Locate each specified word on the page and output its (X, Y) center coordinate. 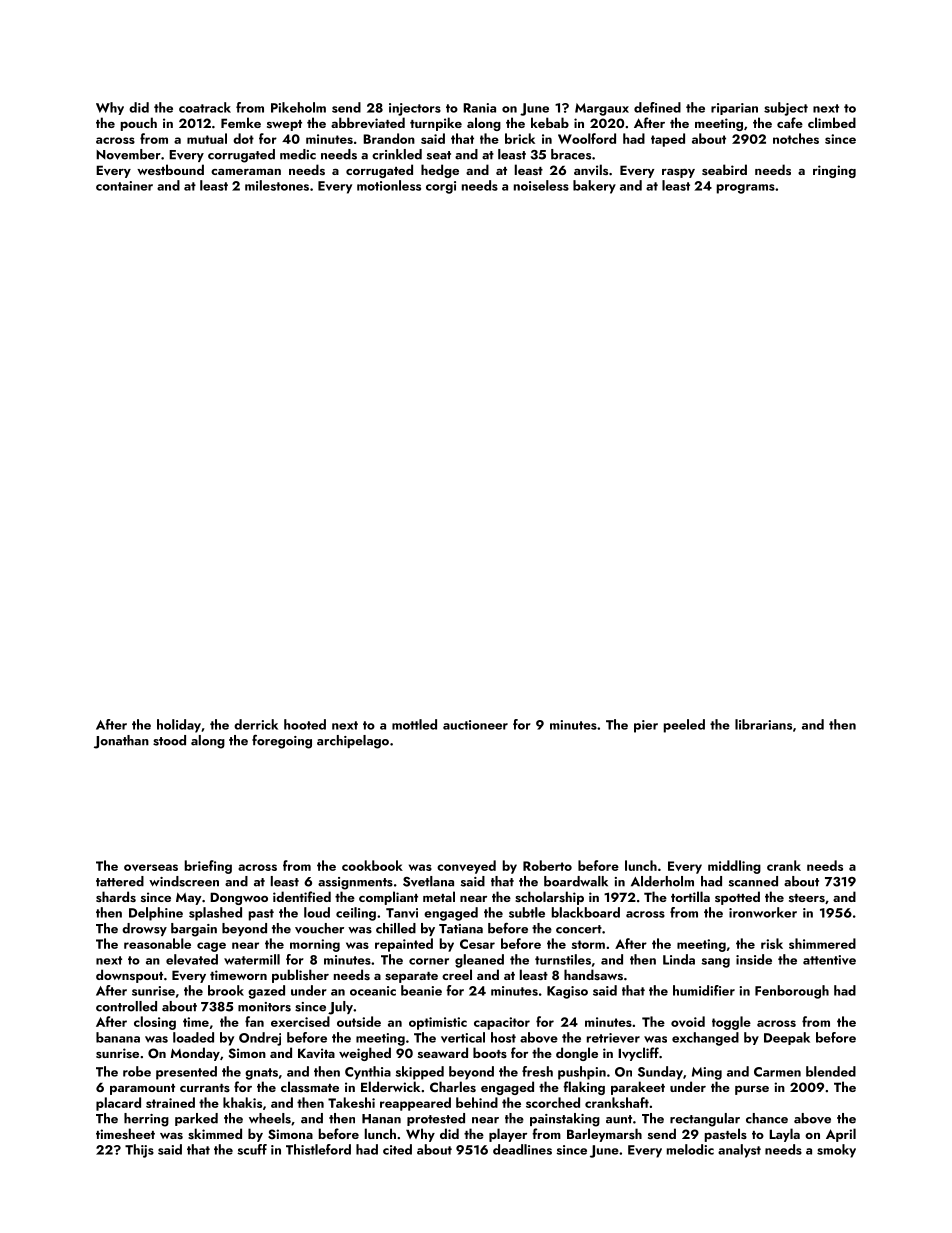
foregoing (282, 741)
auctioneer (475, 725)
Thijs (139, 1151)
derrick (256, 724)
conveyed (466, 867)
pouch (139, 124)
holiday (179, 726)
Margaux (602, 109)
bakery (594, 187)
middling (734, 867)
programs (746, 189)
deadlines (522, 1149)
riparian (734, 109)
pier (646, 726)
